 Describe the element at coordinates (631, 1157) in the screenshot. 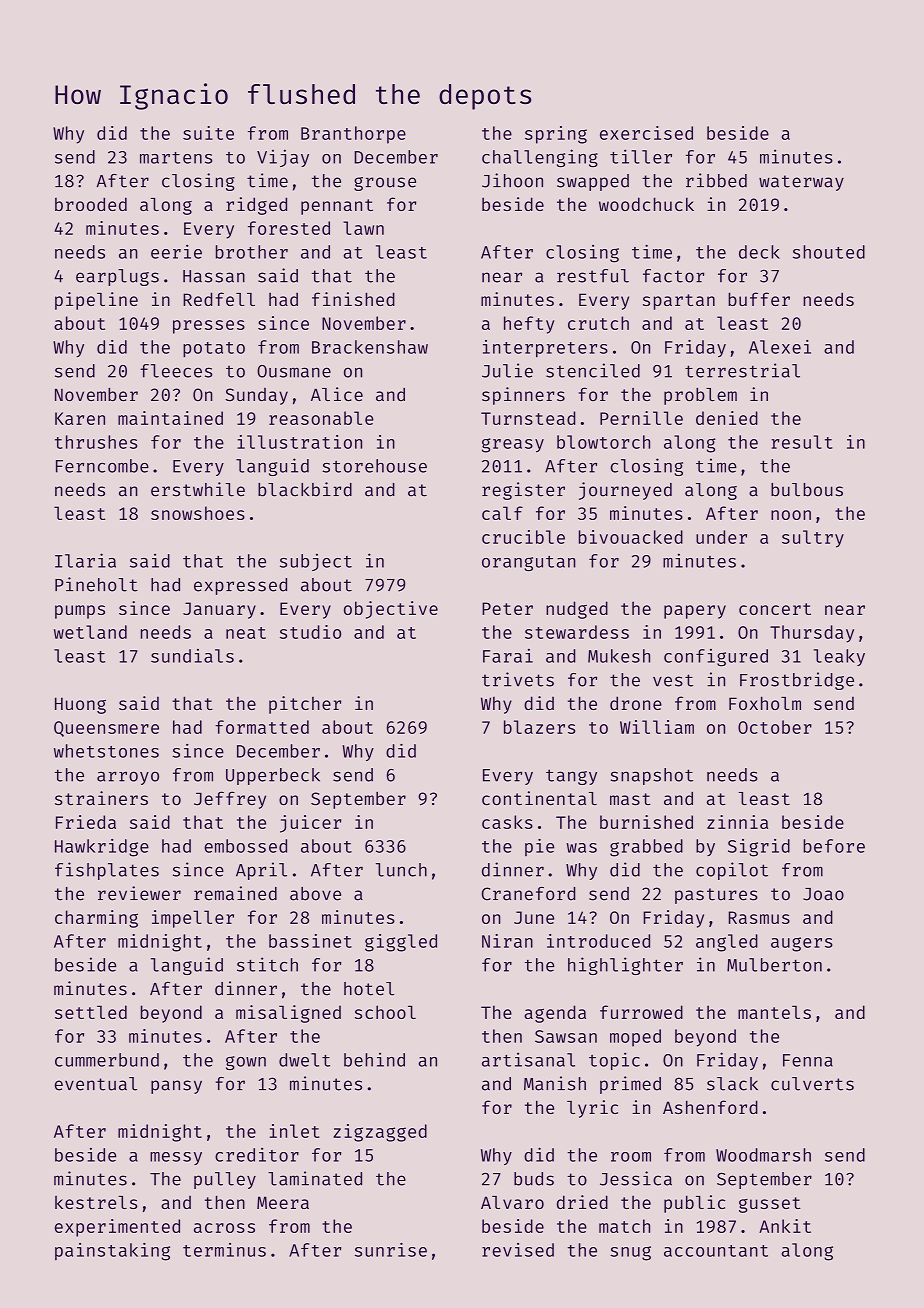

I see `room` at that location.
